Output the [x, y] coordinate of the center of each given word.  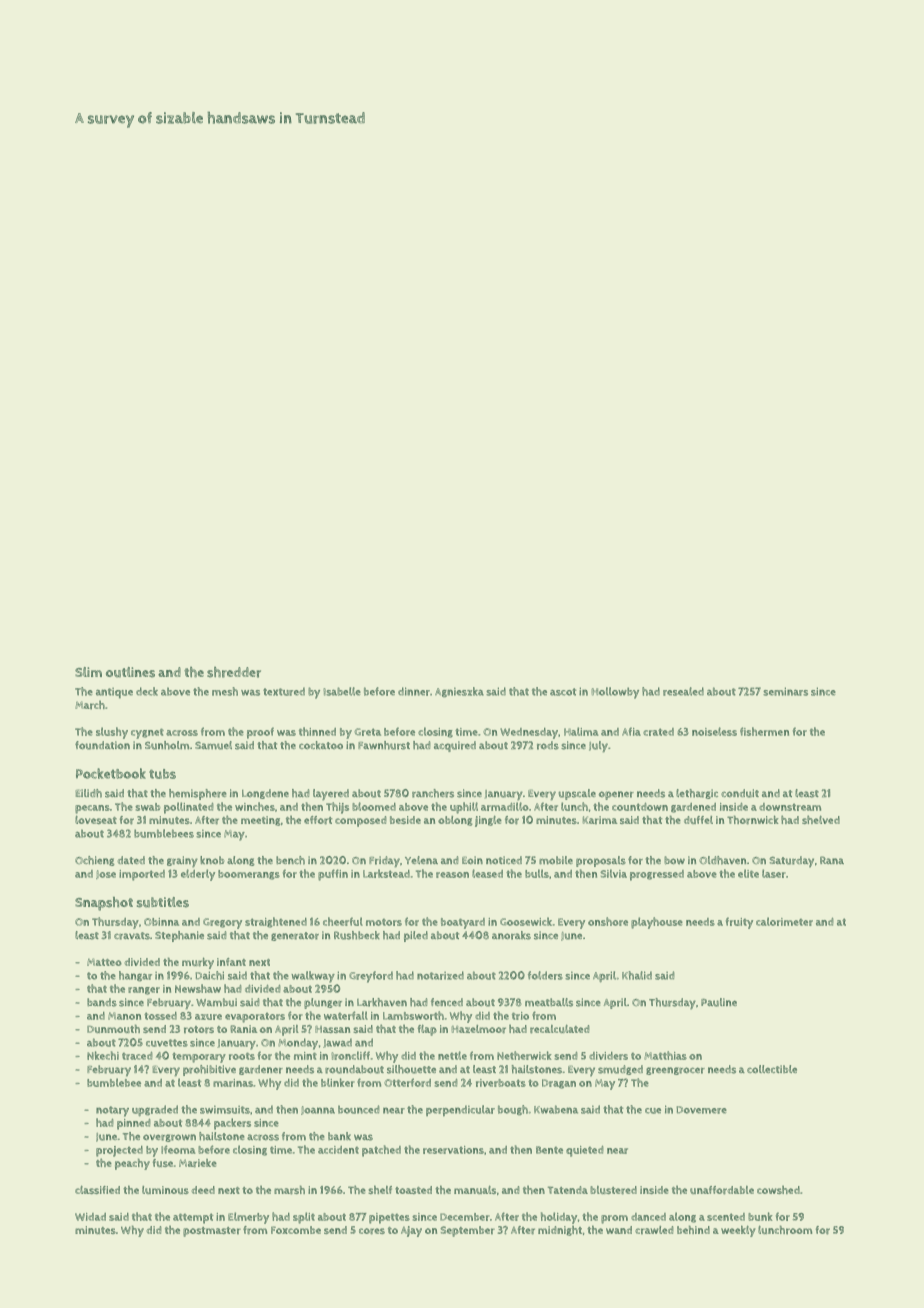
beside [405, 820]
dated [131, 860]
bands [102, 1002]
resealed [683, 691]
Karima [600, 820]
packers [232, 1124]
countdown [640, 807]
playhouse [657, 923]
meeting [261, 821]
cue [653, 1111]
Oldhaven [722, 860]
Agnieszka [459, 692]
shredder [234, 672]
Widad [90, 1217]
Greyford [371, 977]
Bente [549, 1150]
